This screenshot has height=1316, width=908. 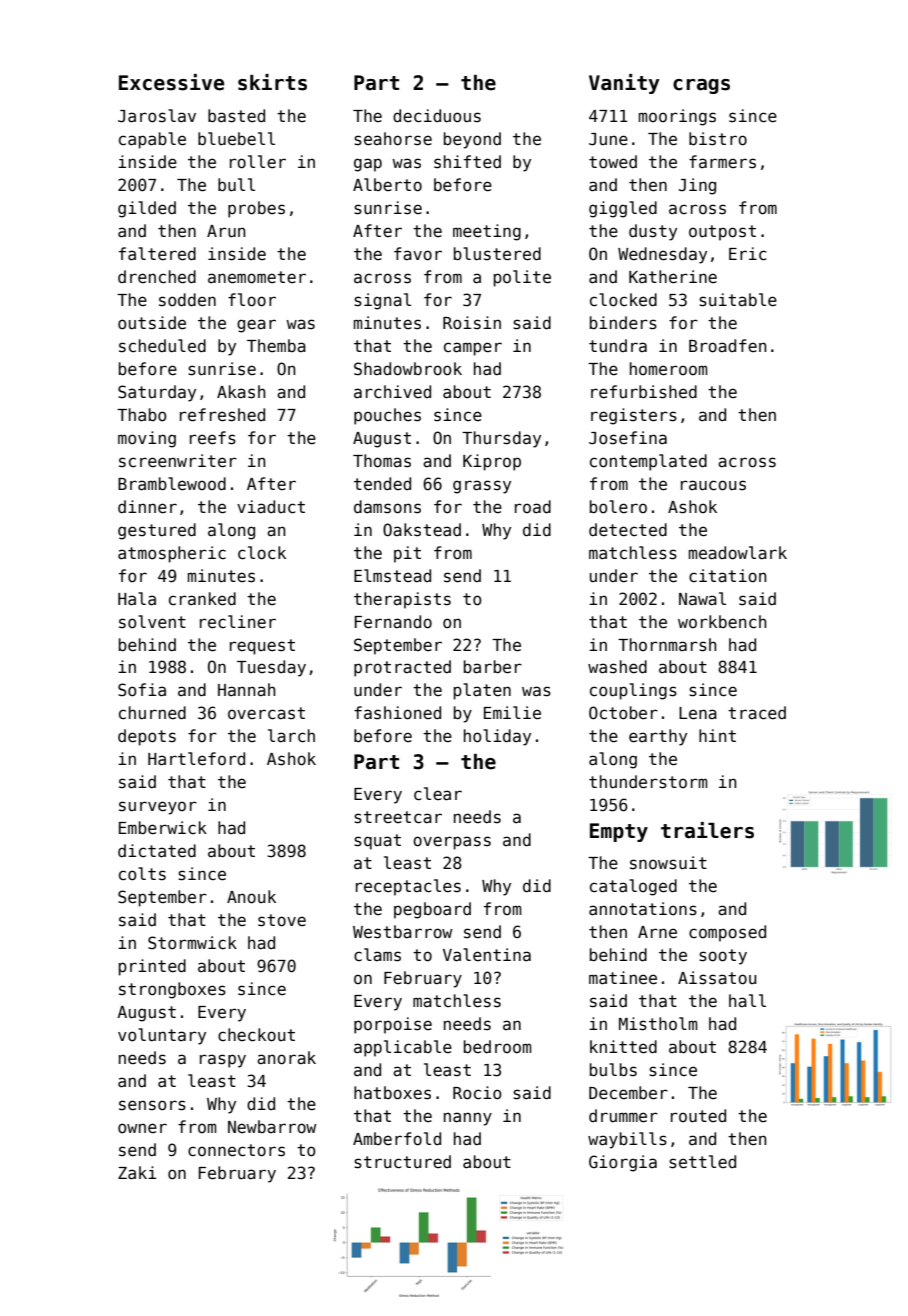 What do you see at coordinates (392, 576) in the screenshot?
I see `Elmstead` at bounding box center [392, 576].
